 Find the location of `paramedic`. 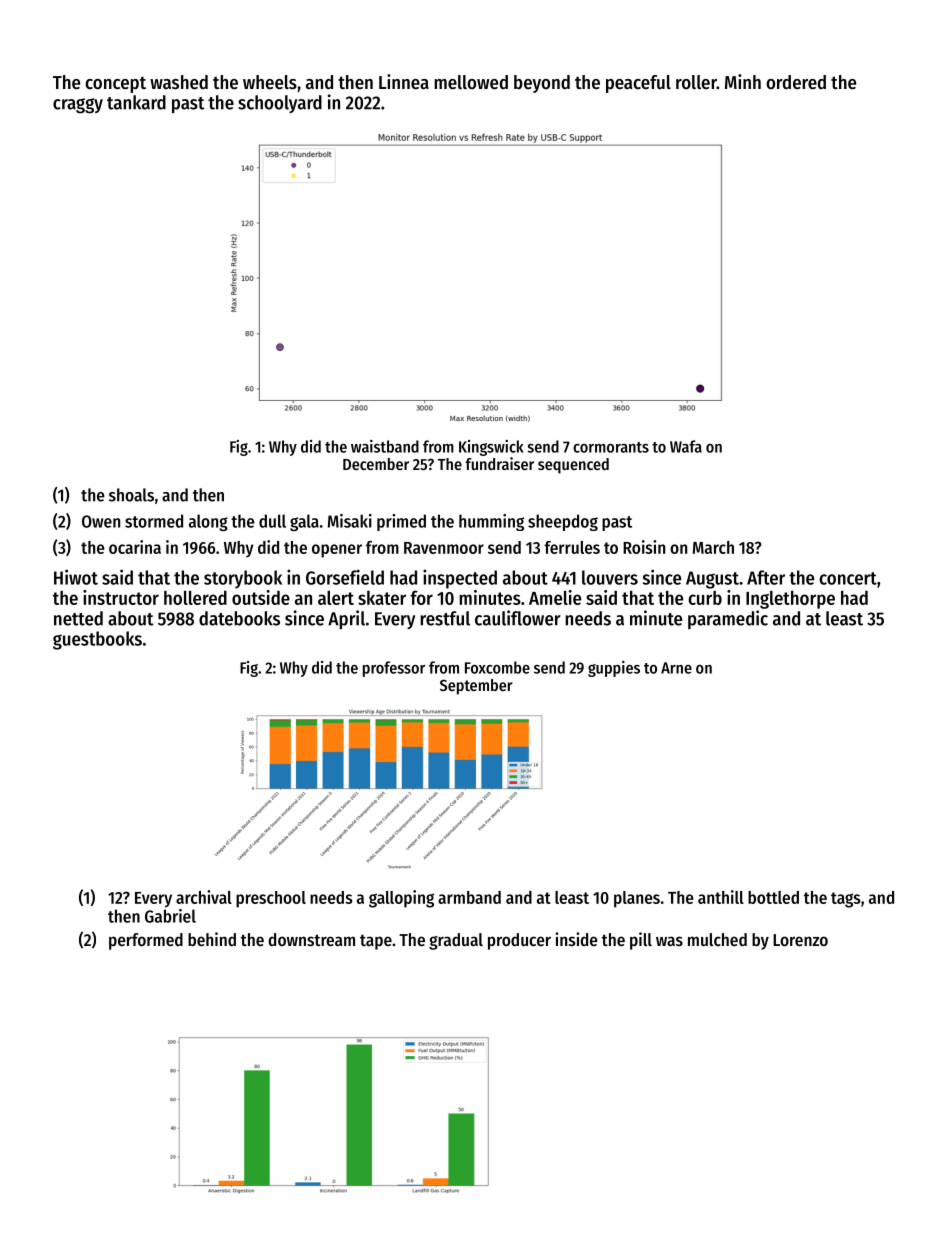

paramedic is located at coordinates (728, 619).
